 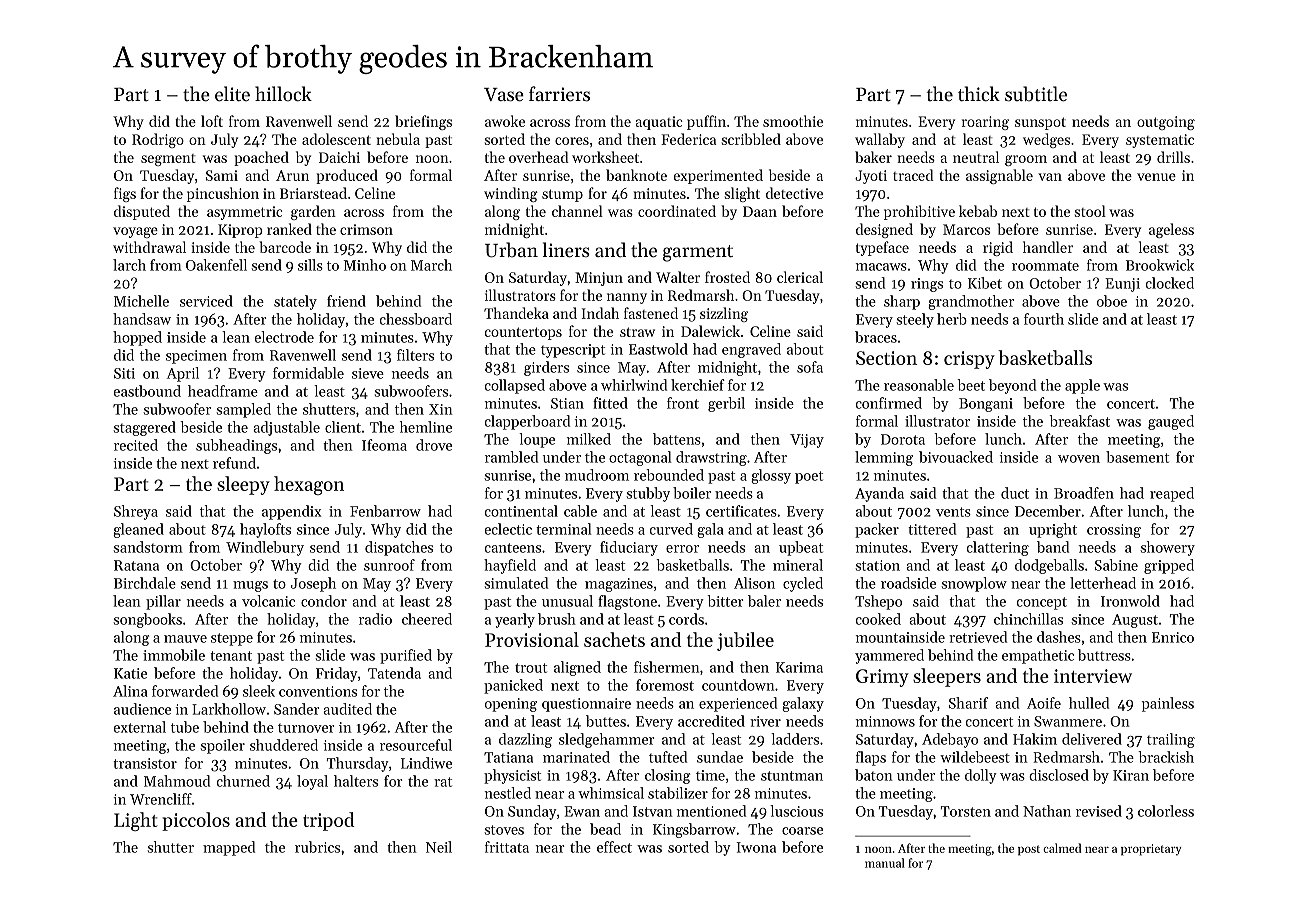 I want to click on prohibitive, so click(x=919, y=212).
